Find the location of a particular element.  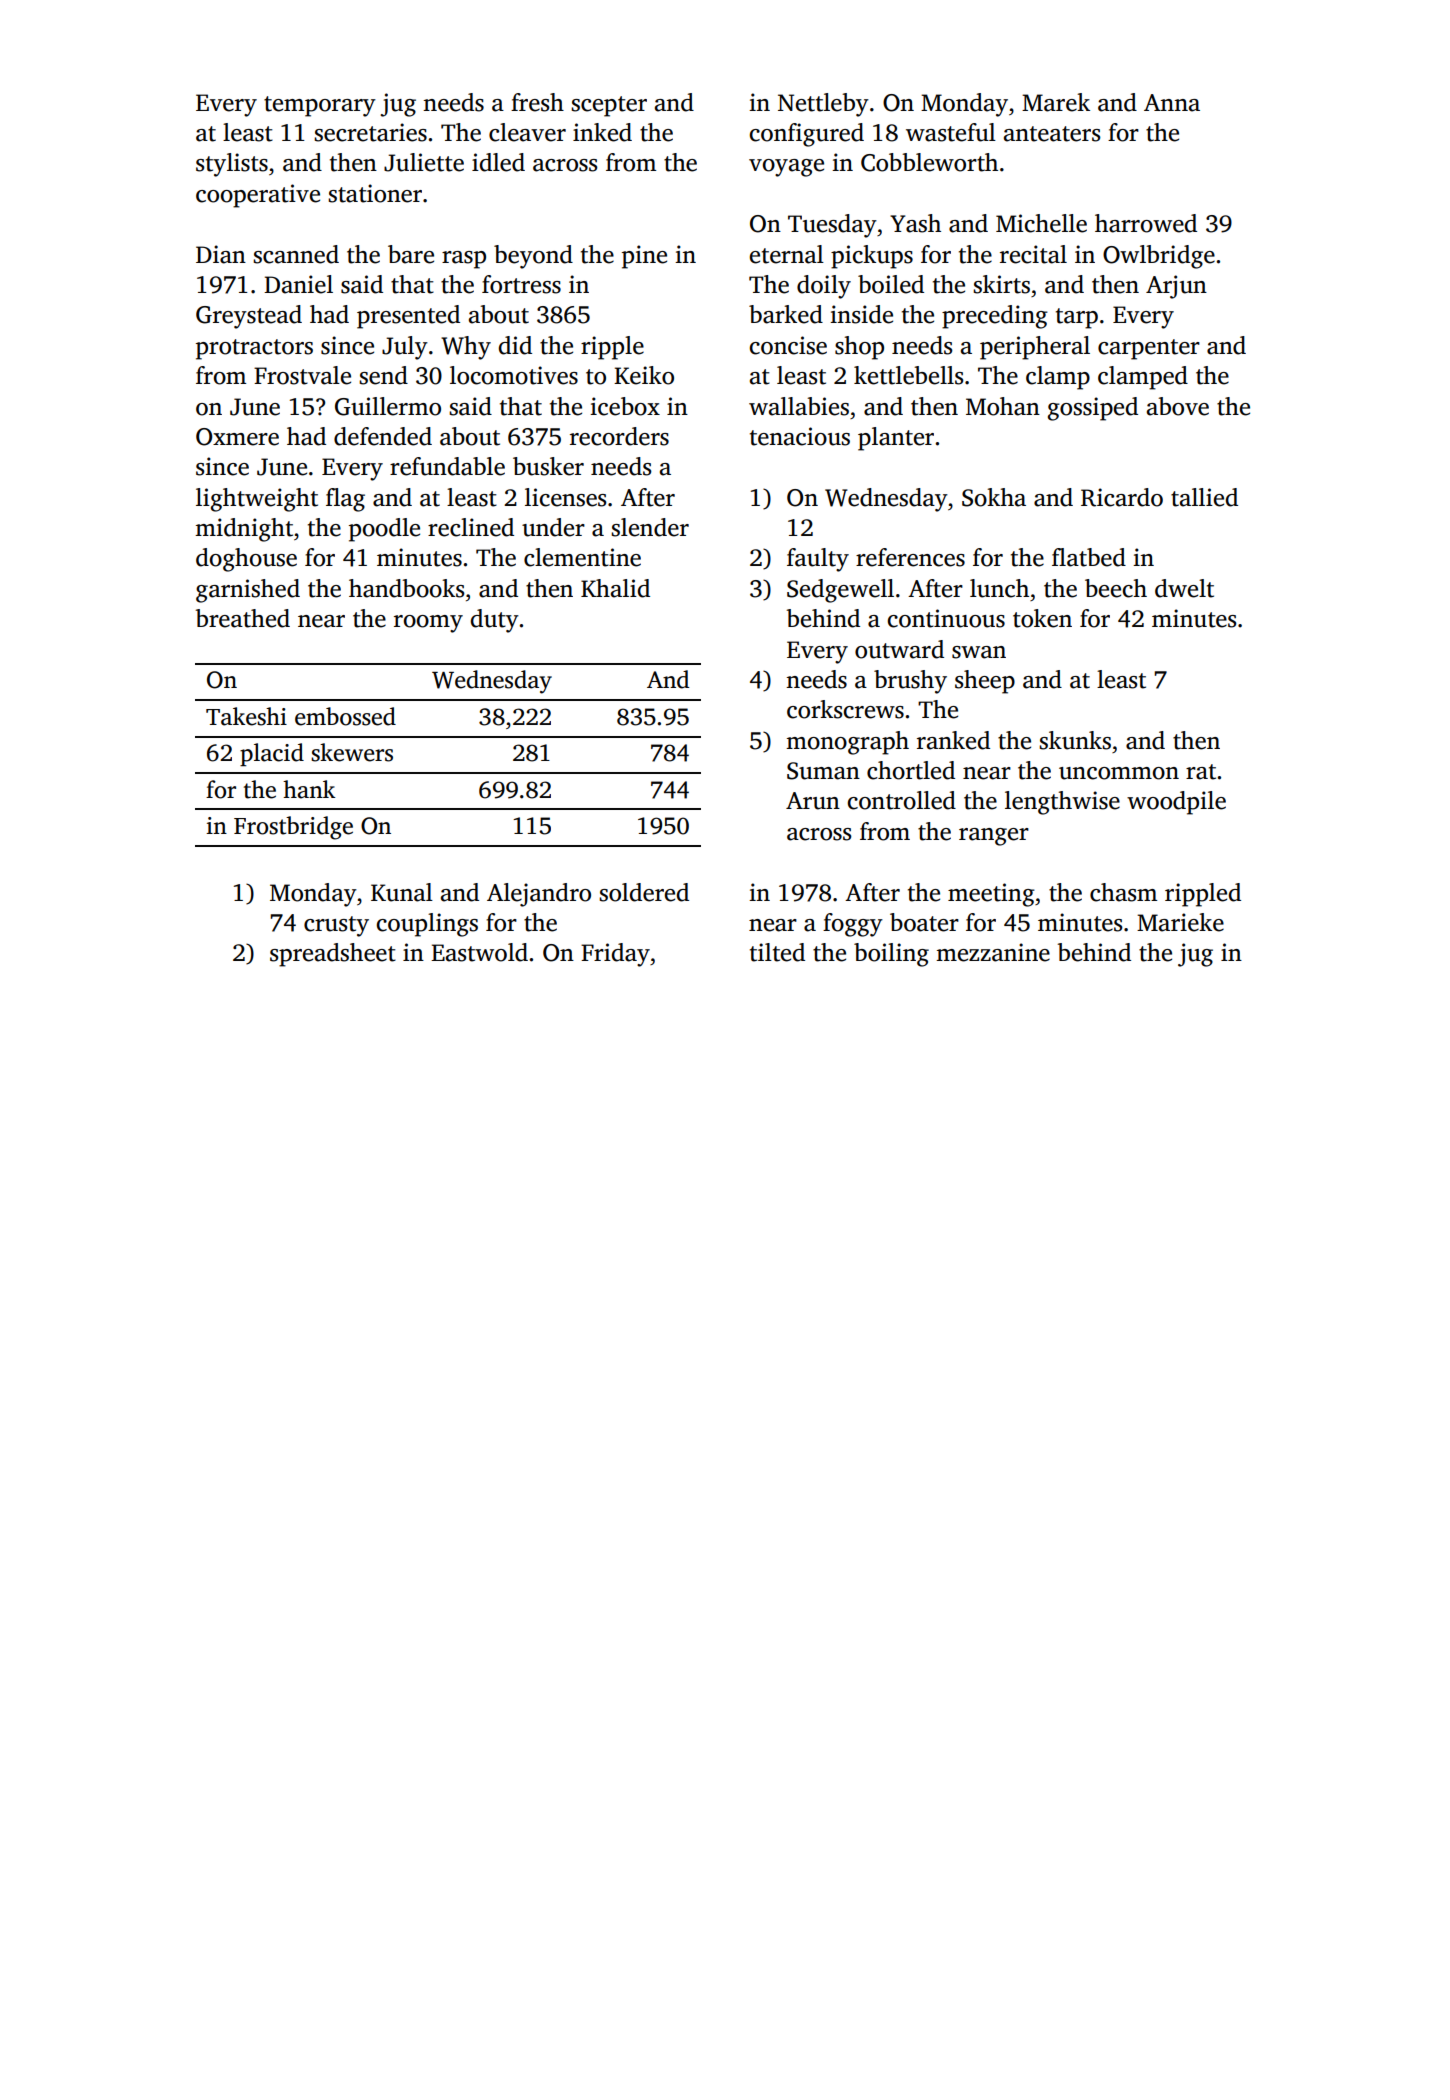

Arun is located at coordinates (813, 801).
